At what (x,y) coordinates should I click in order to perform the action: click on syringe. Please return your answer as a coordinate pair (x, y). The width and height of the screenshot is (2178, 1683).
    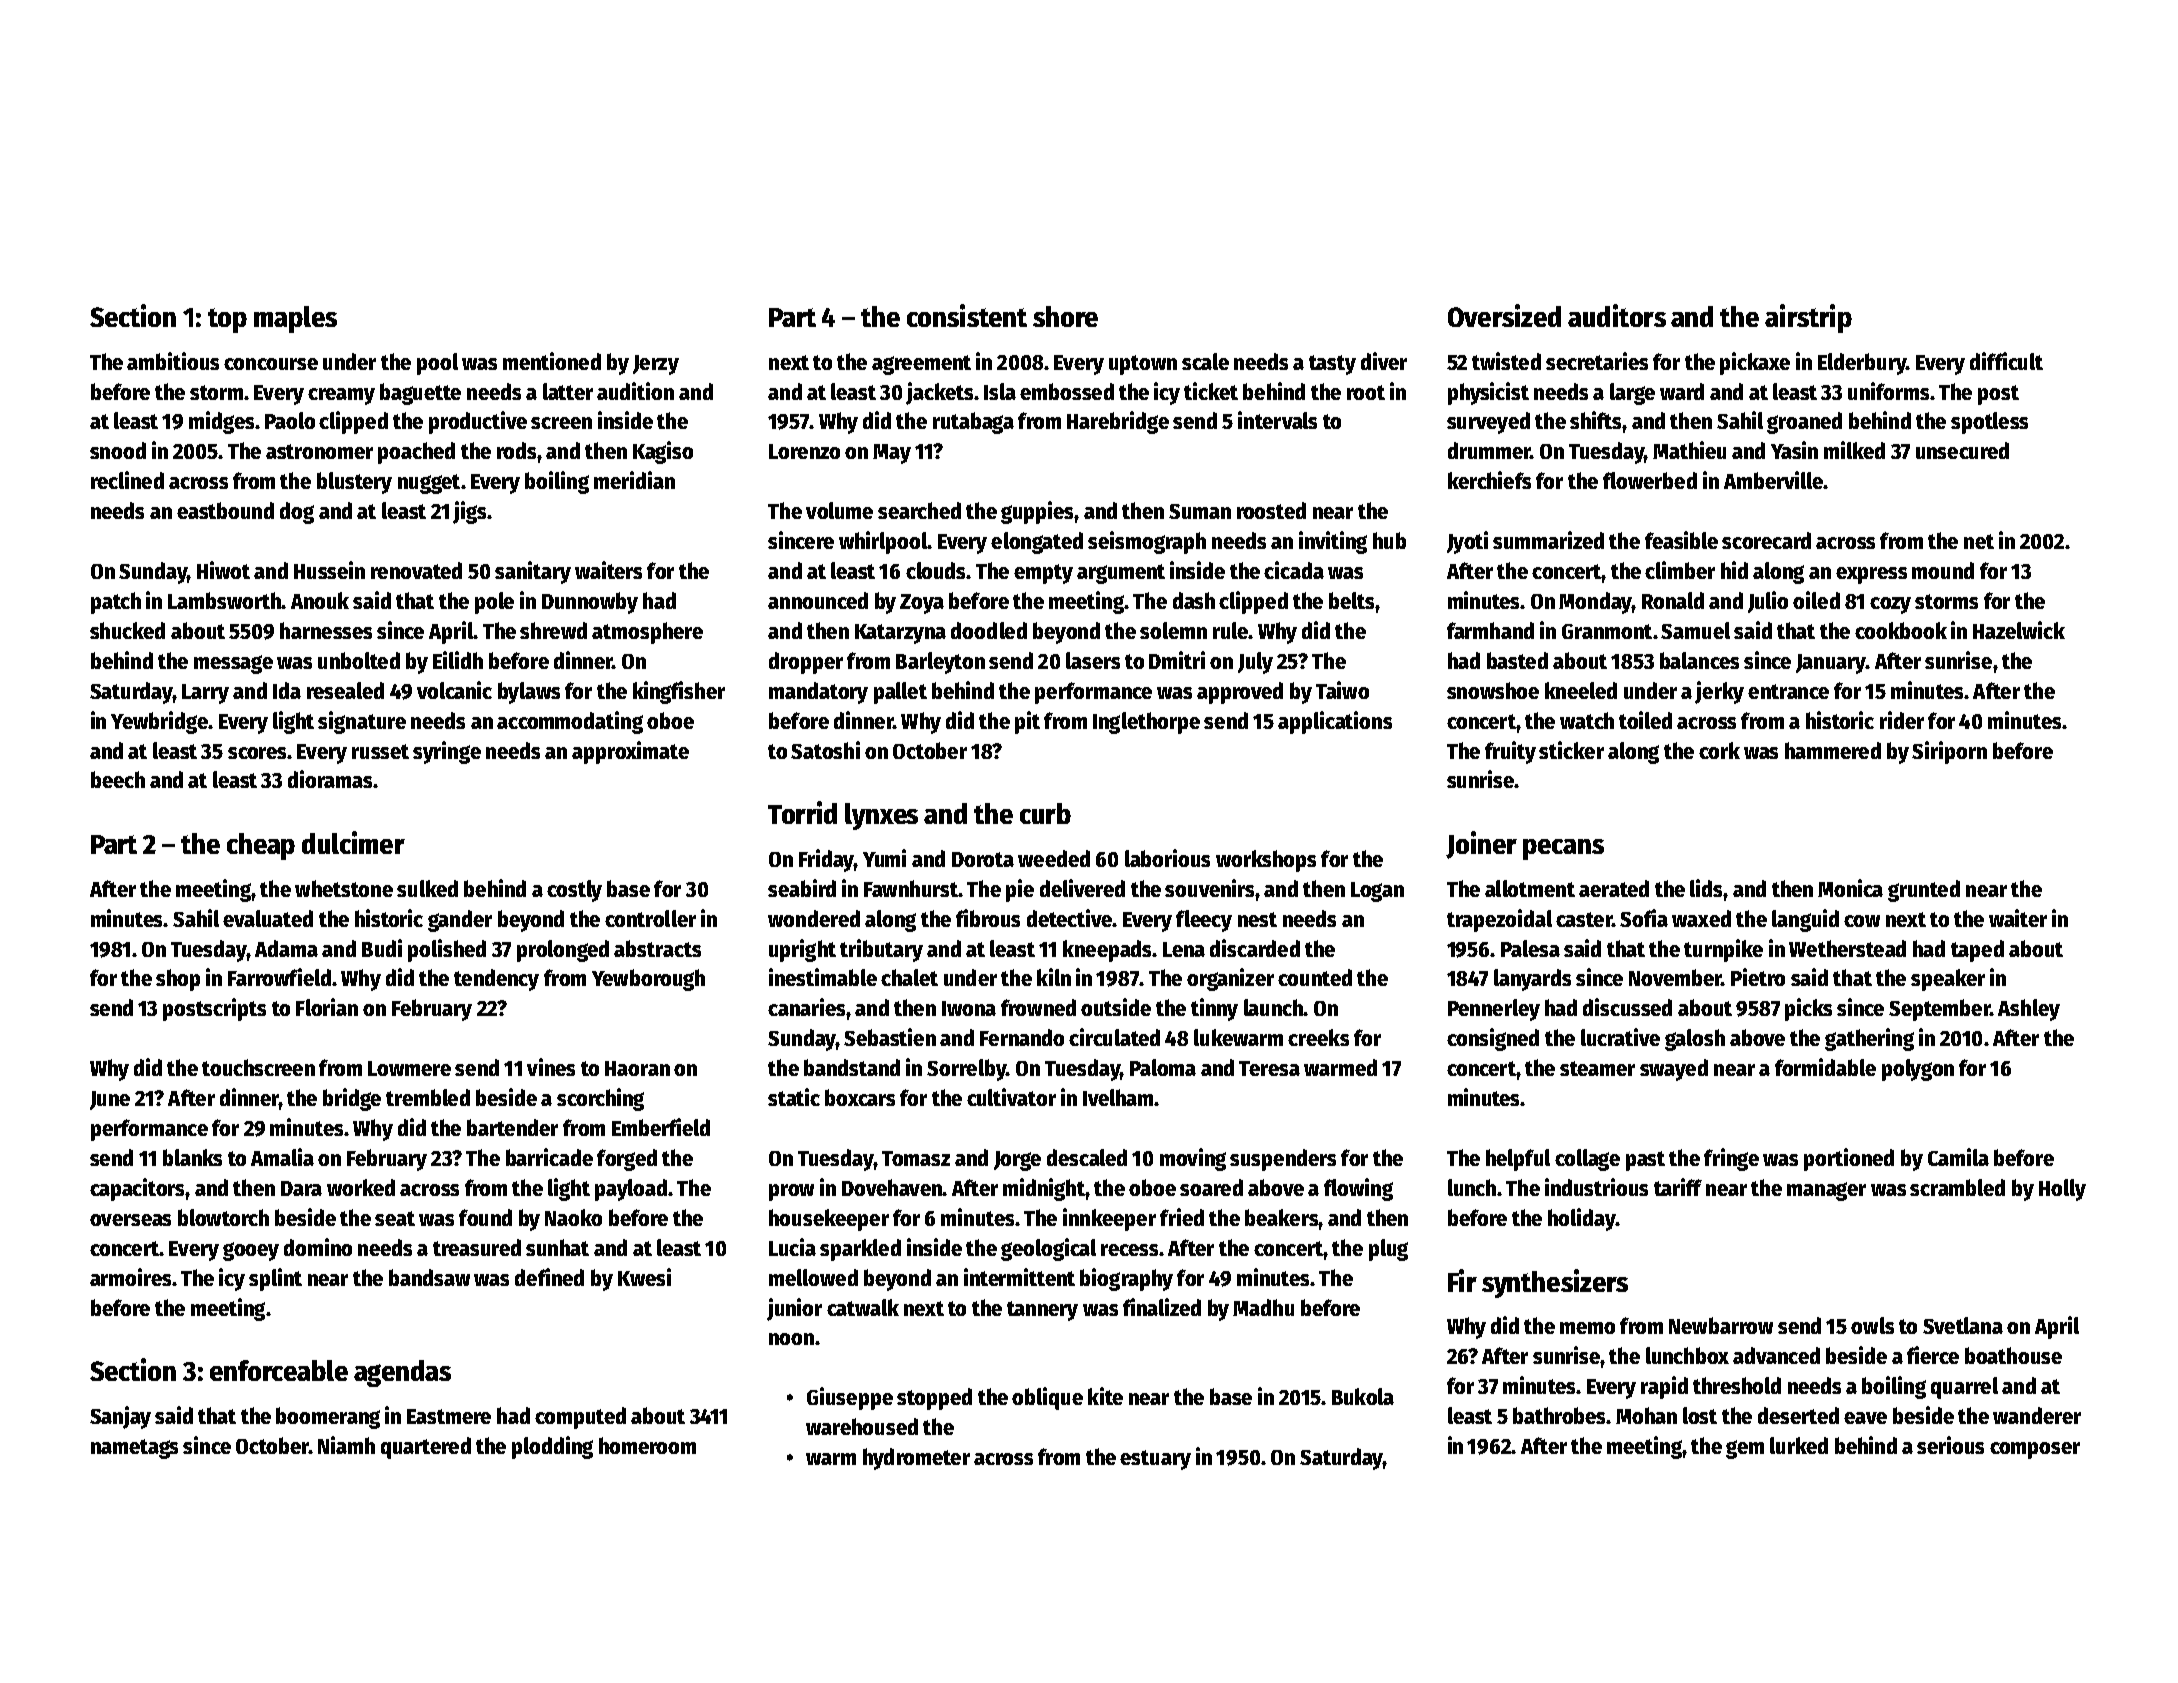
    Looking at the image, I should click on (447, 752).
